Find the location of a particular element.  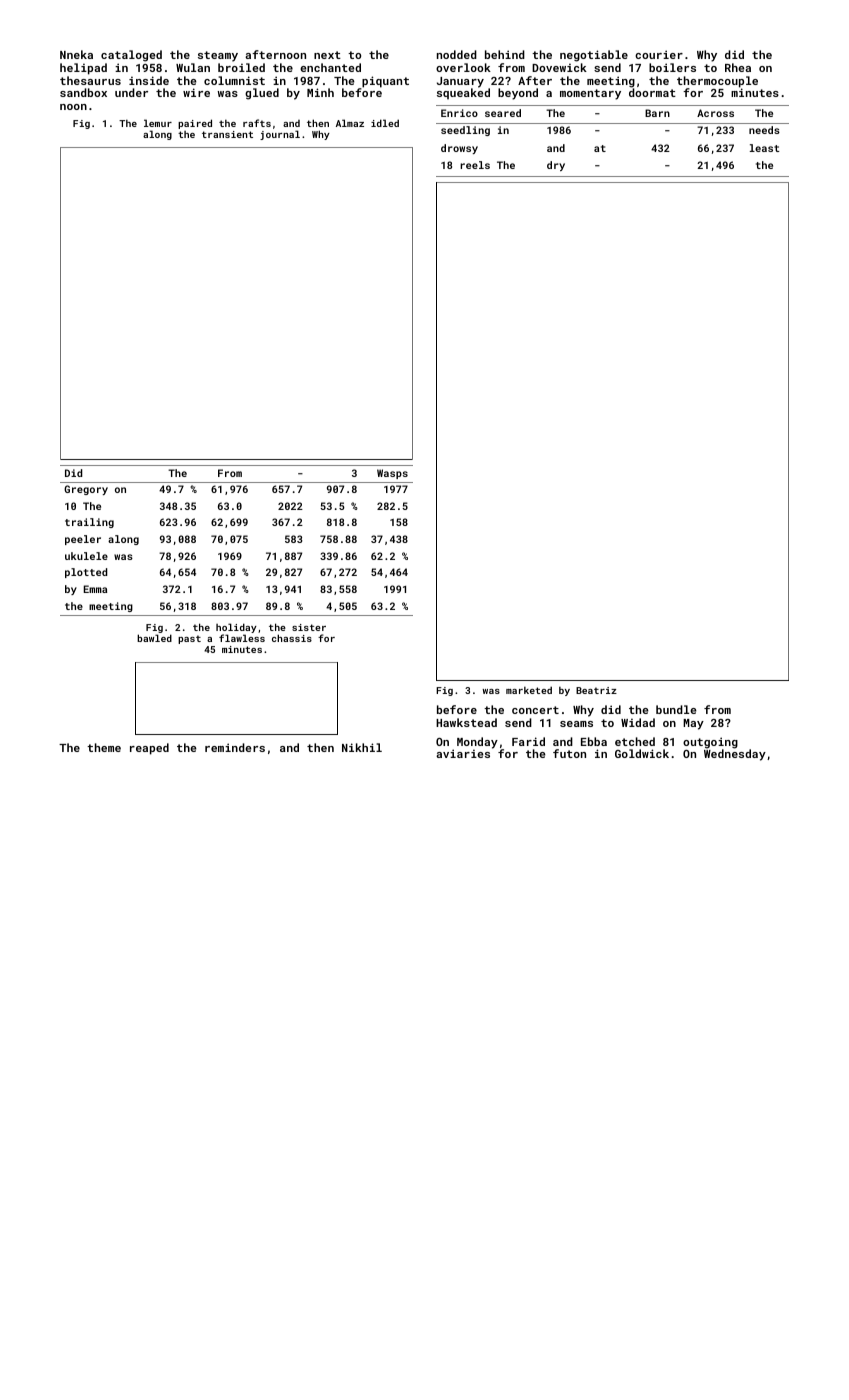

transient is located at coordinates (227, 134).
